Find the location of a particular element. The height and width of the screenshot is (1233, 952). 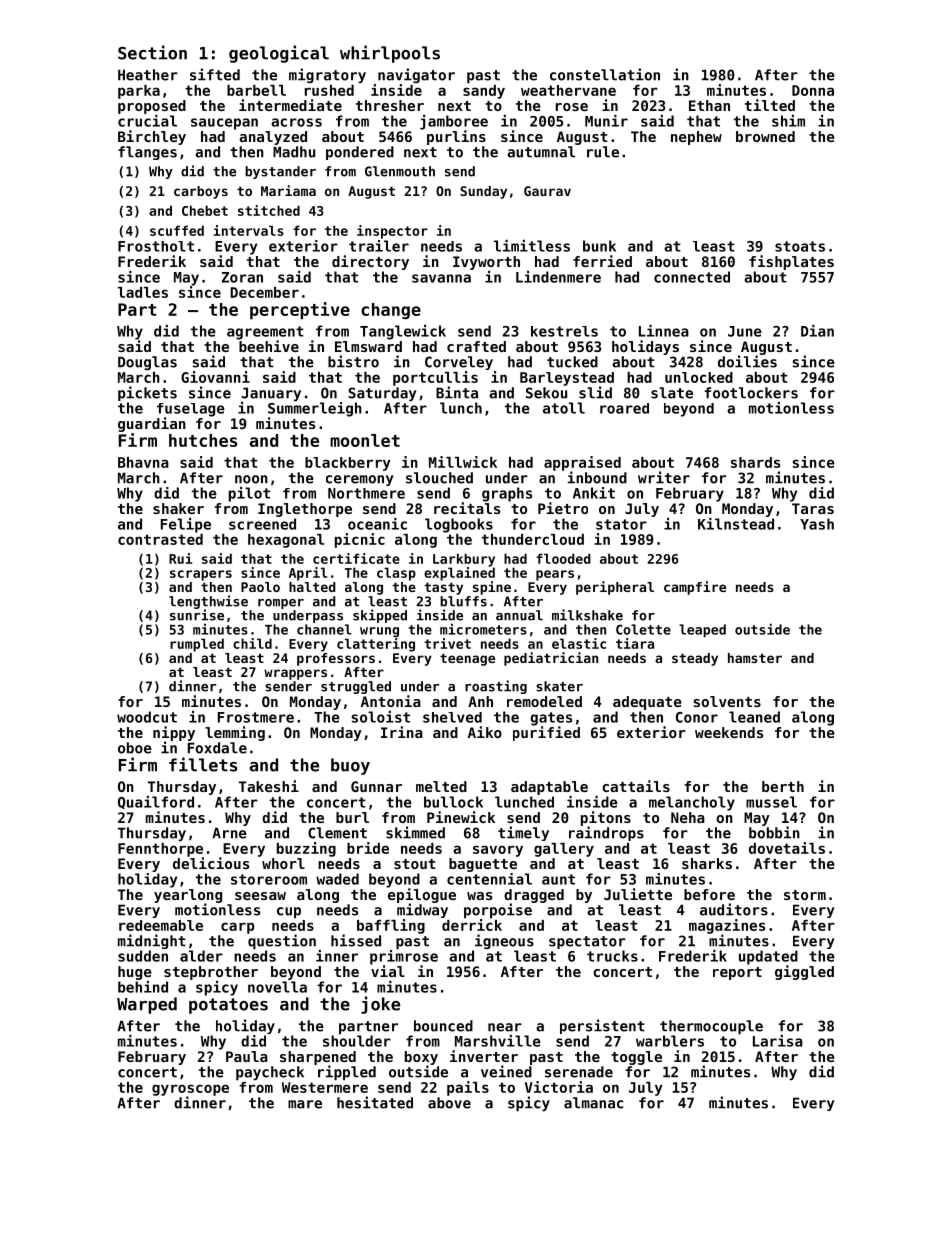

hesitated is located at coordinates (375, 1102).
